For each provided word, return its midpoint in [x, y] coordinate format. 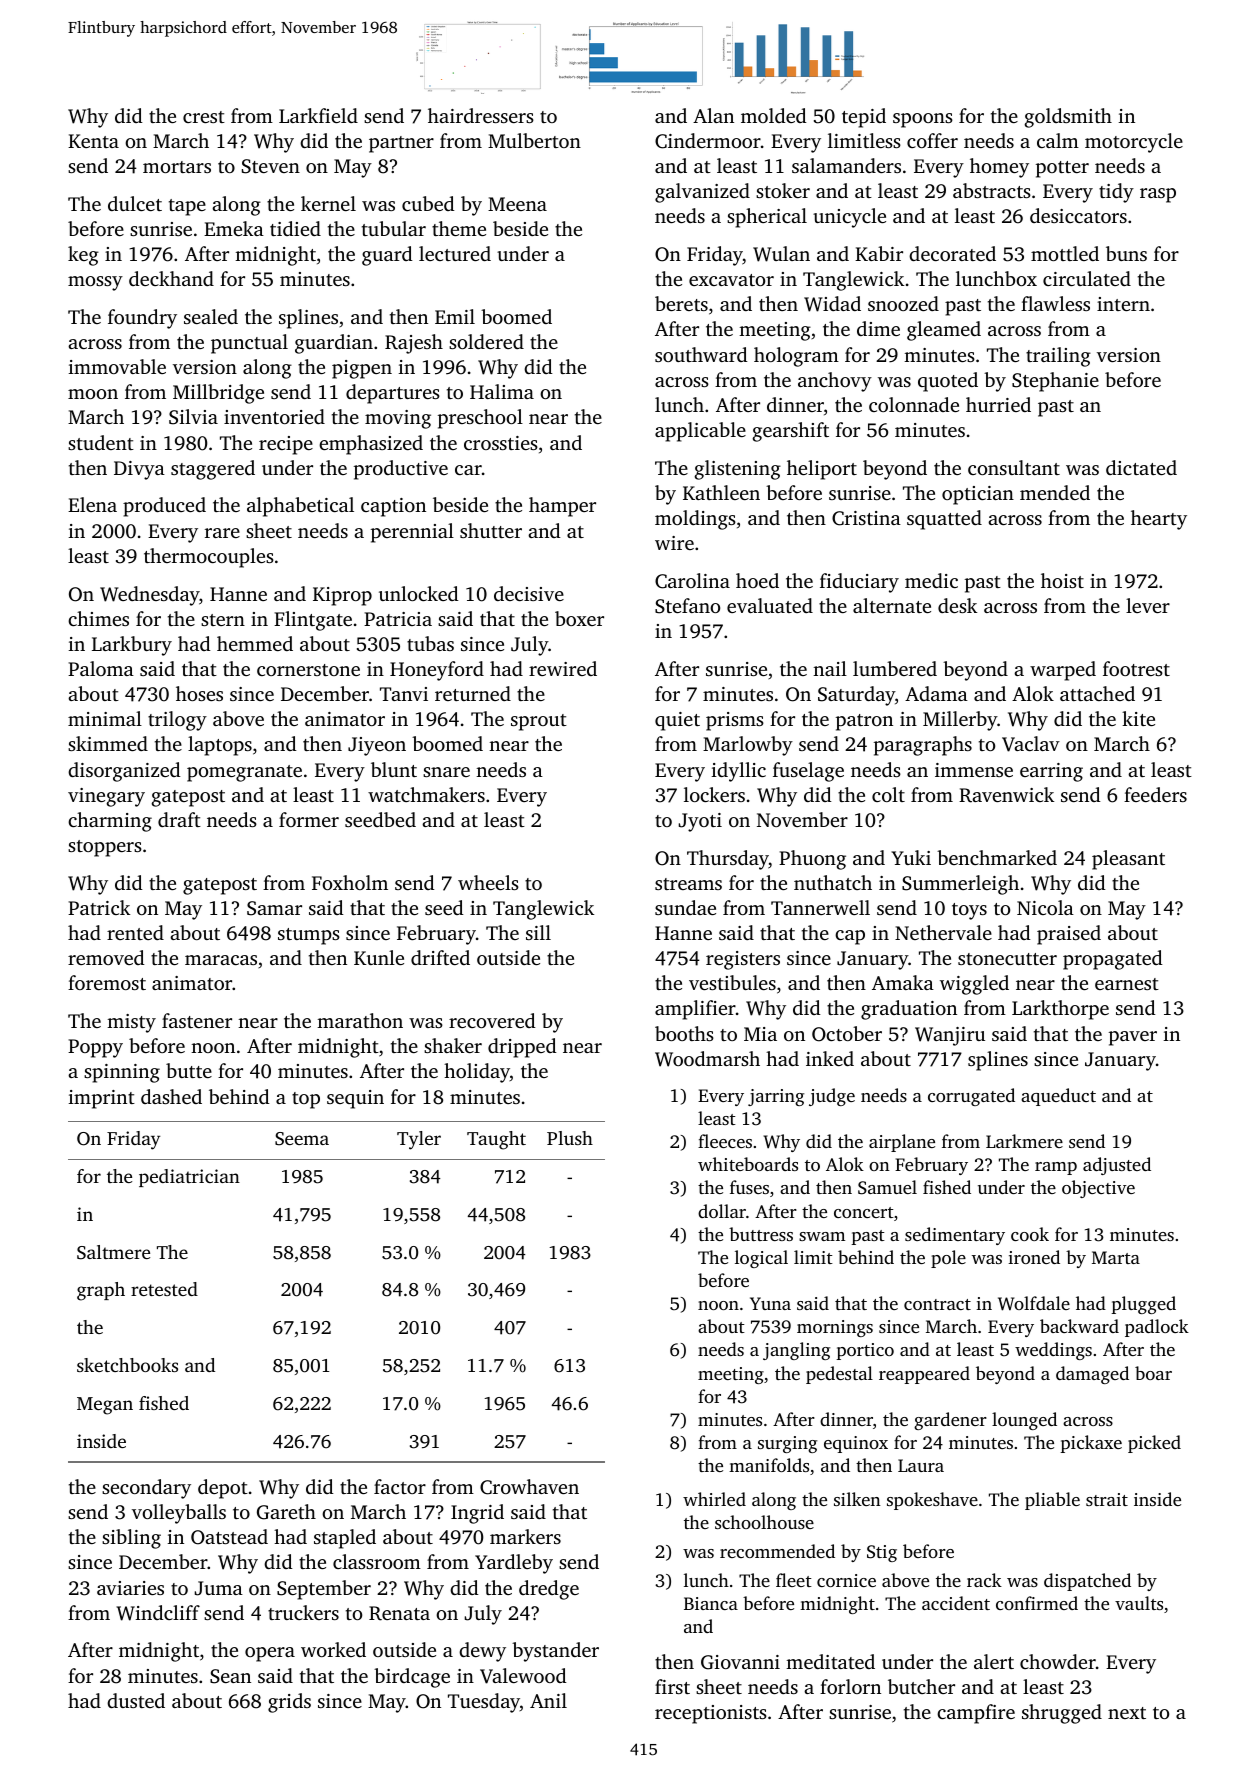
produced [164, 507]
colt [888, 794]
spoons [923, 120]
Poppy [95, 1048]
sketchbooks [127, 1365]
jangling [796, 1351]
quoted [948, 382]
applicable [700, 432]
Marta [1116, 1257]
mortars [177, 167]
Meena [517, 204]
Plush [570, 1138]
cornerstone [308, 670]
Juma [218, 1588]
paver [1133, 1038]
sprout [539, 722]
